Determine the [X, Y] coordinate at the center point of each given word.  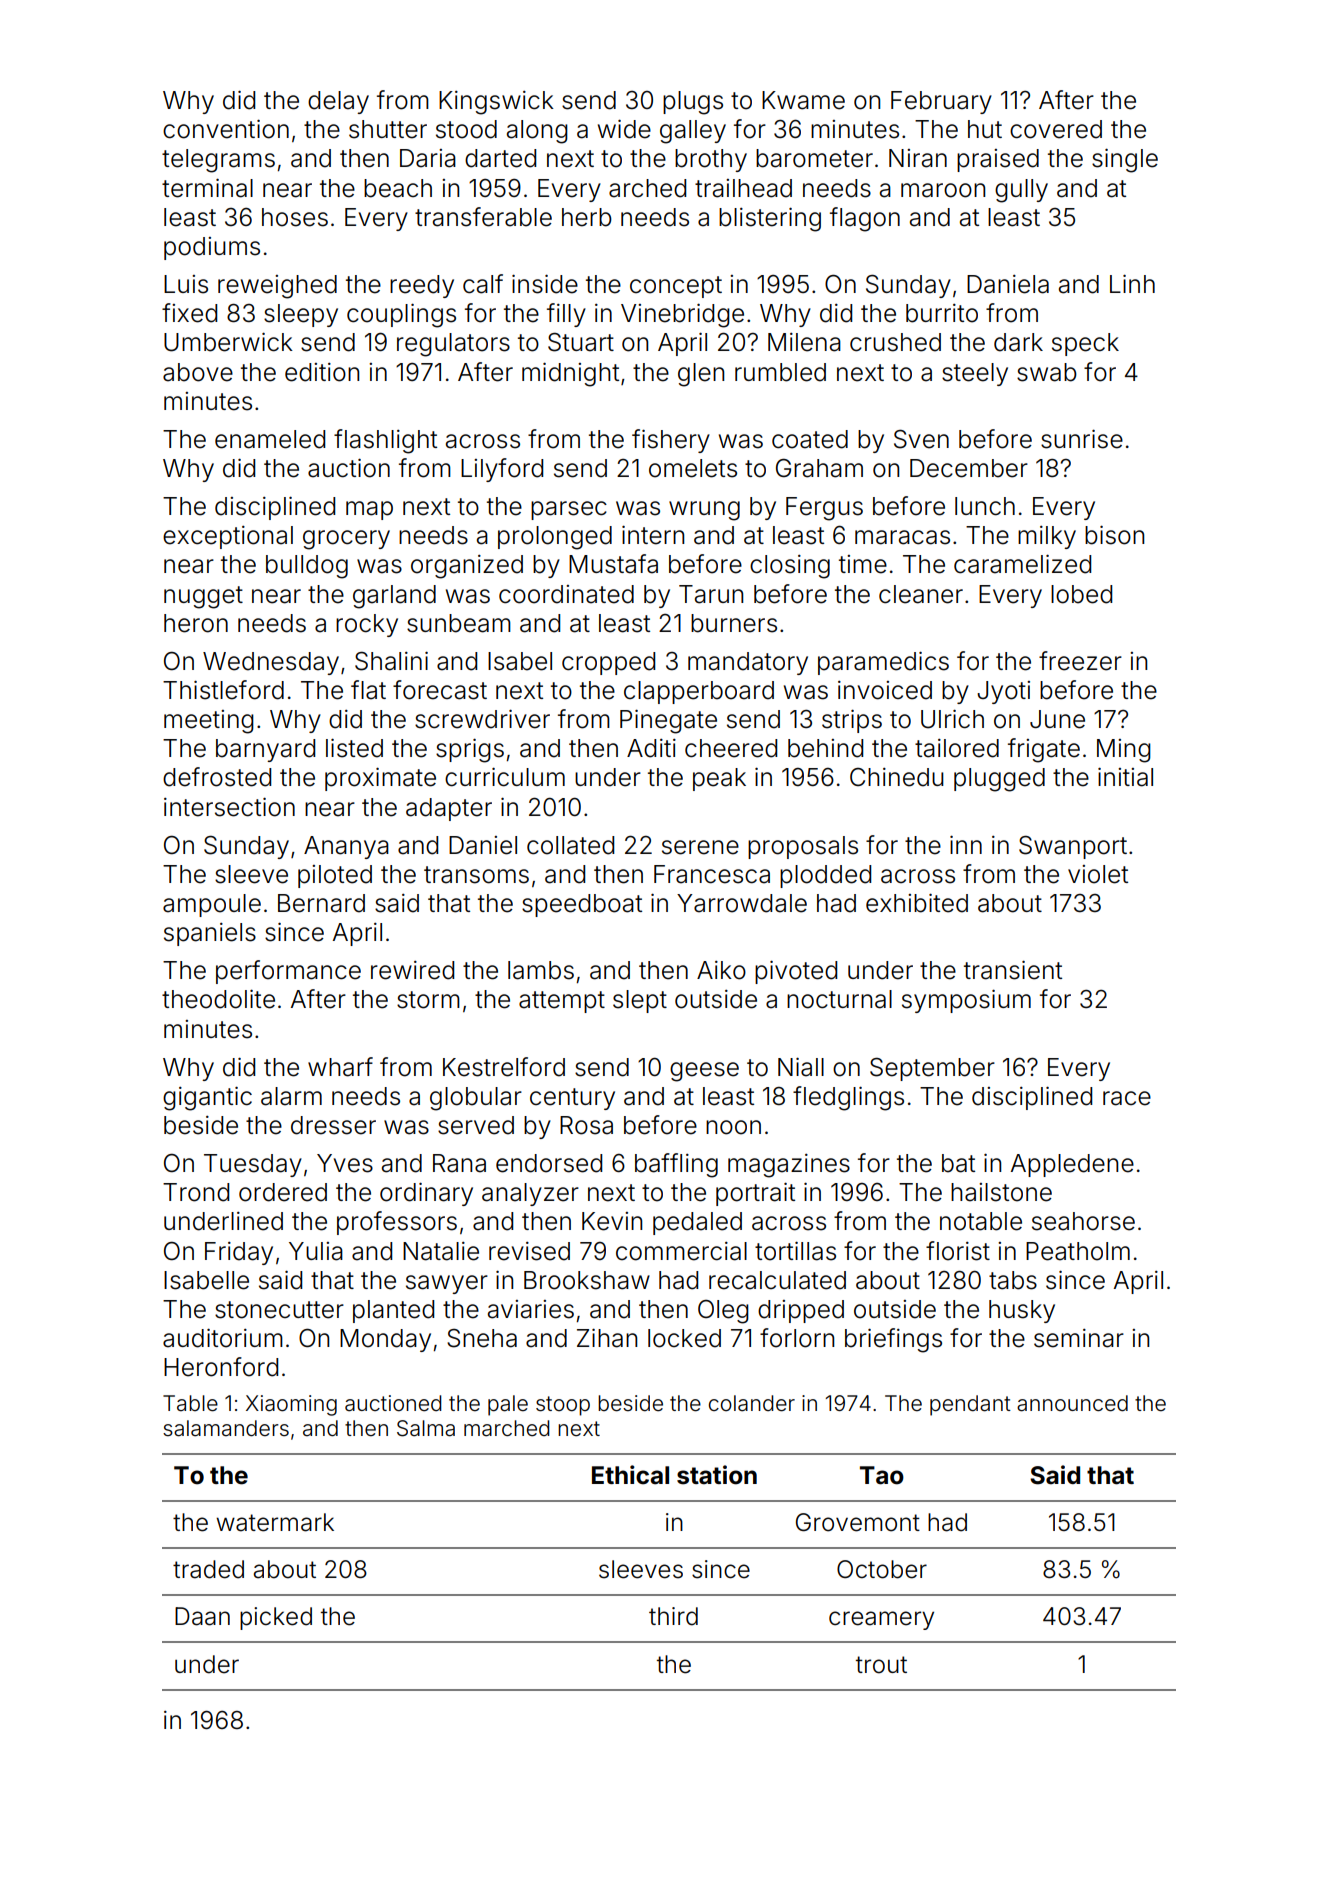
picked [276, 1618]
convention [226, 129]
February [941, 102]
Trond [196, 1192]
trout [881, 1665]
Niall [801, 1067]
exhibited [917, 903]
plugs [693, 103]
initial [1125, 777]
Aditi [651, 748]
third [673, 1616]
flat [368, 690]
